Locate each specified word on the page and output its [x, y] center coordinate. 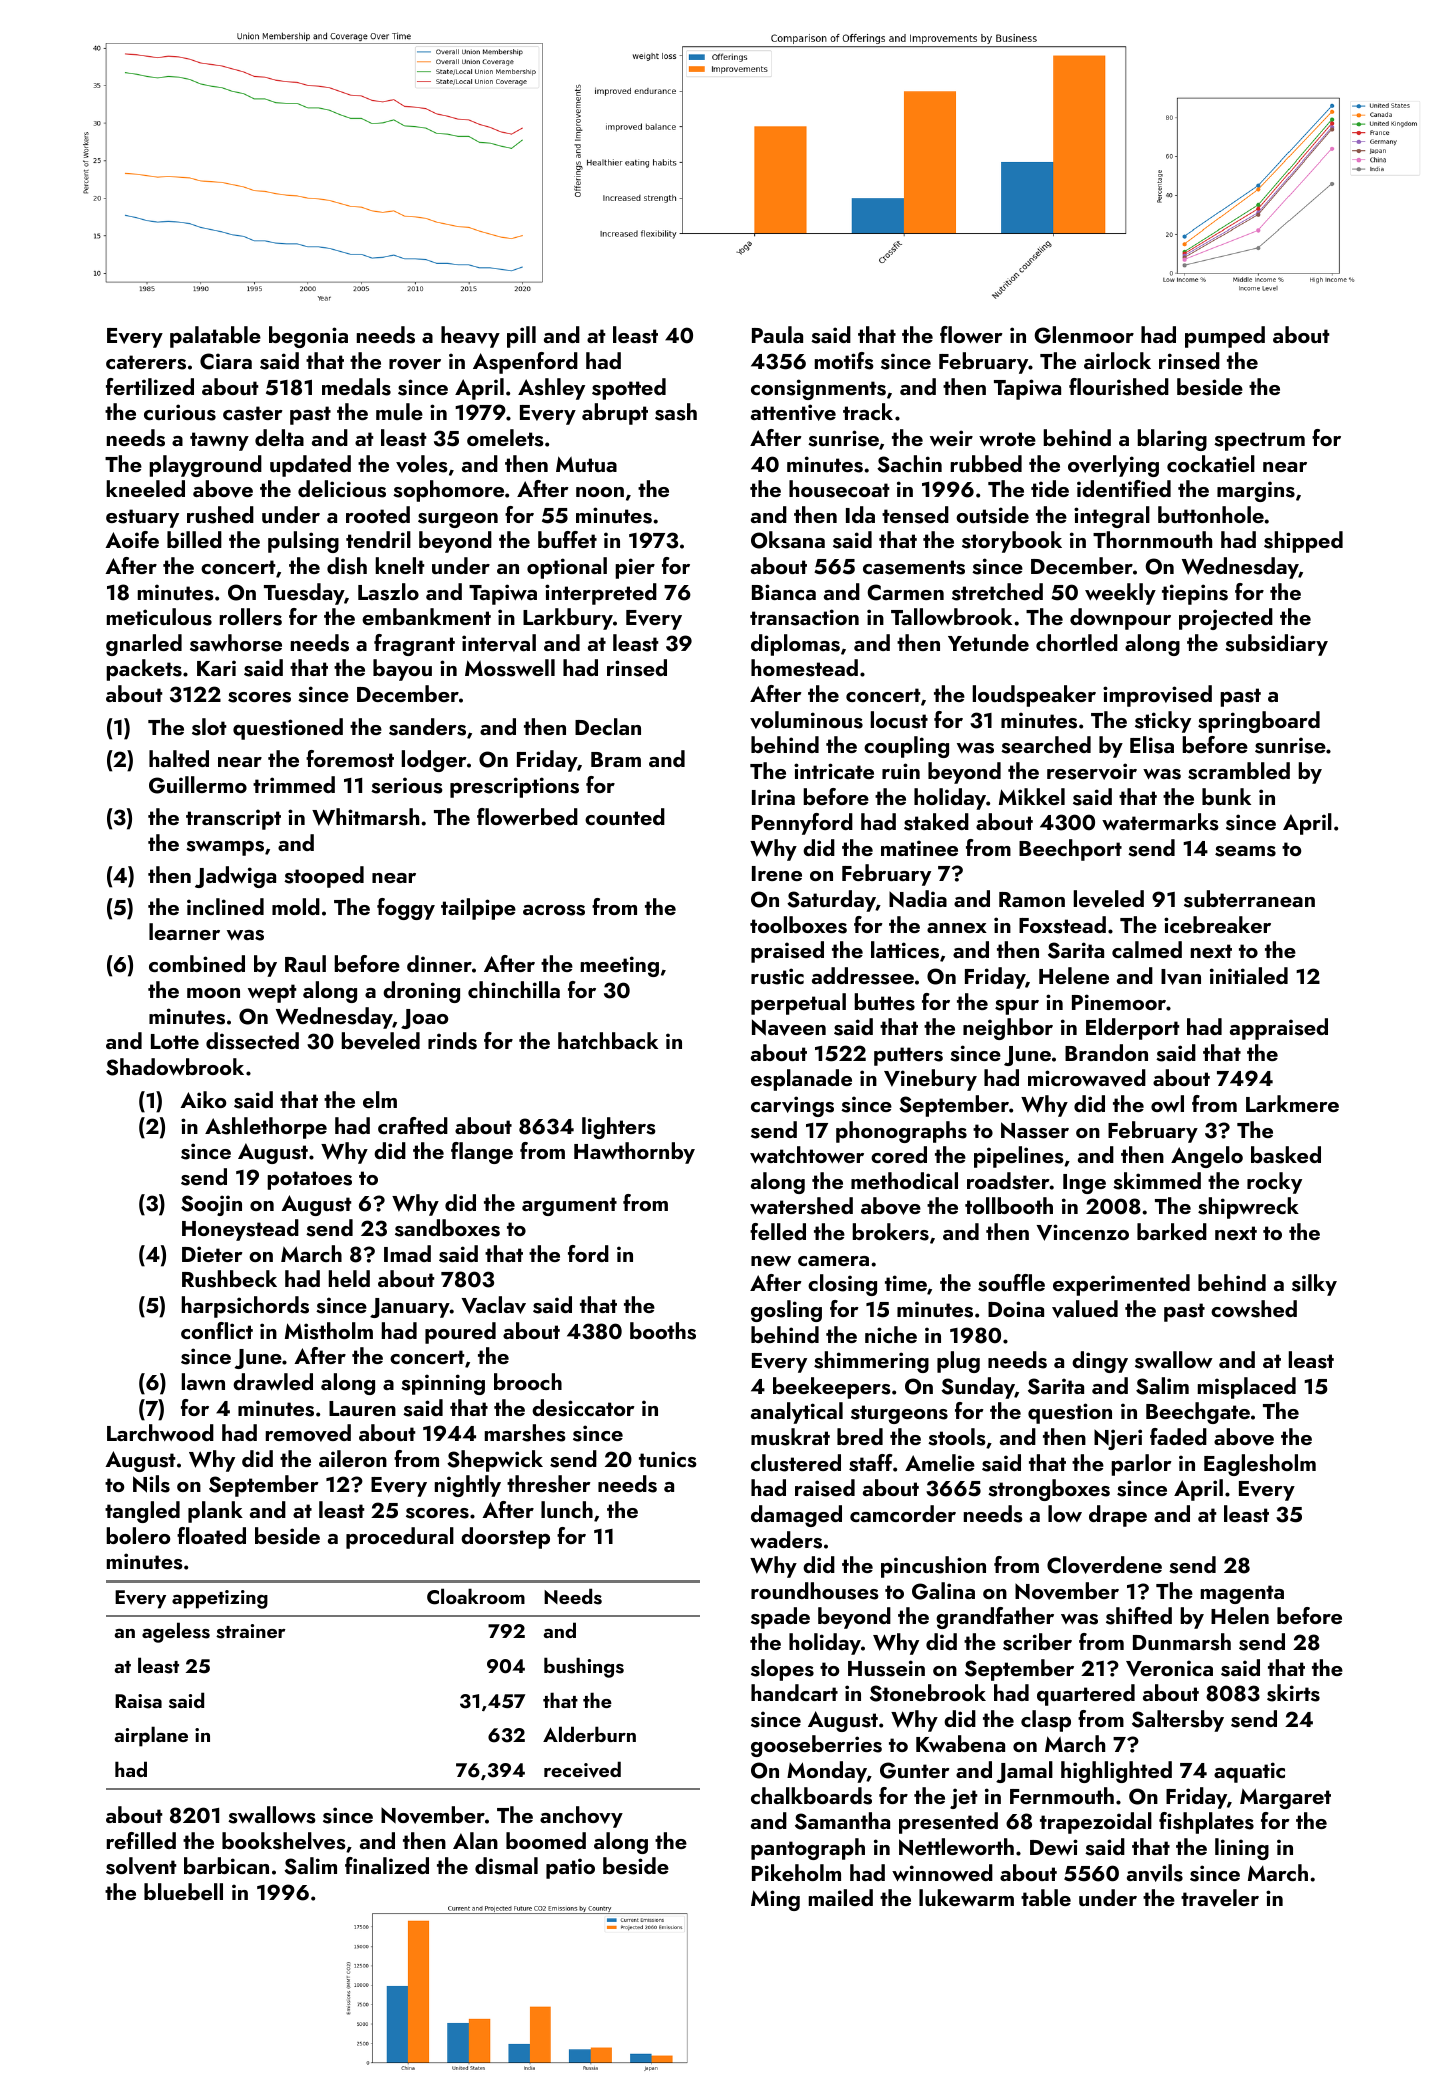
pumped [1225, 337]
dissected [252, 1041]
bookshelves [284, 1841]
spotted [629, 389]
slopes [782, 1670]
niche [891, 1334]
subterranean [1249, 899]
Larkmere [1292, 1103]
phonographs [901, 1132]
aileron [353, 1458]
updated [310, 466]
